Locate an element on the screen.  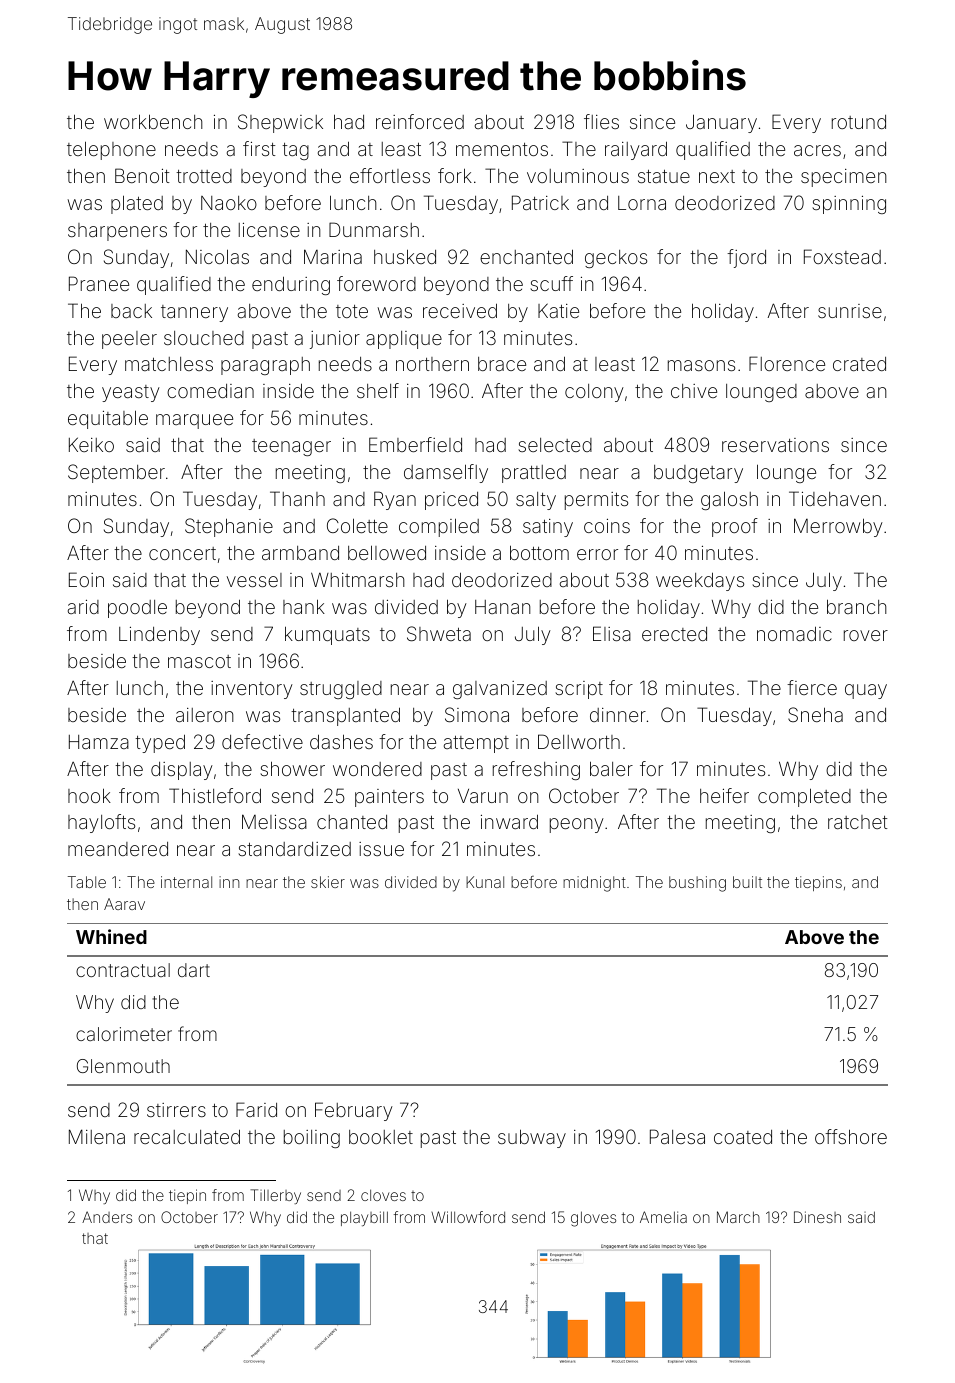
meandered is located at coordinates (118, 849).
